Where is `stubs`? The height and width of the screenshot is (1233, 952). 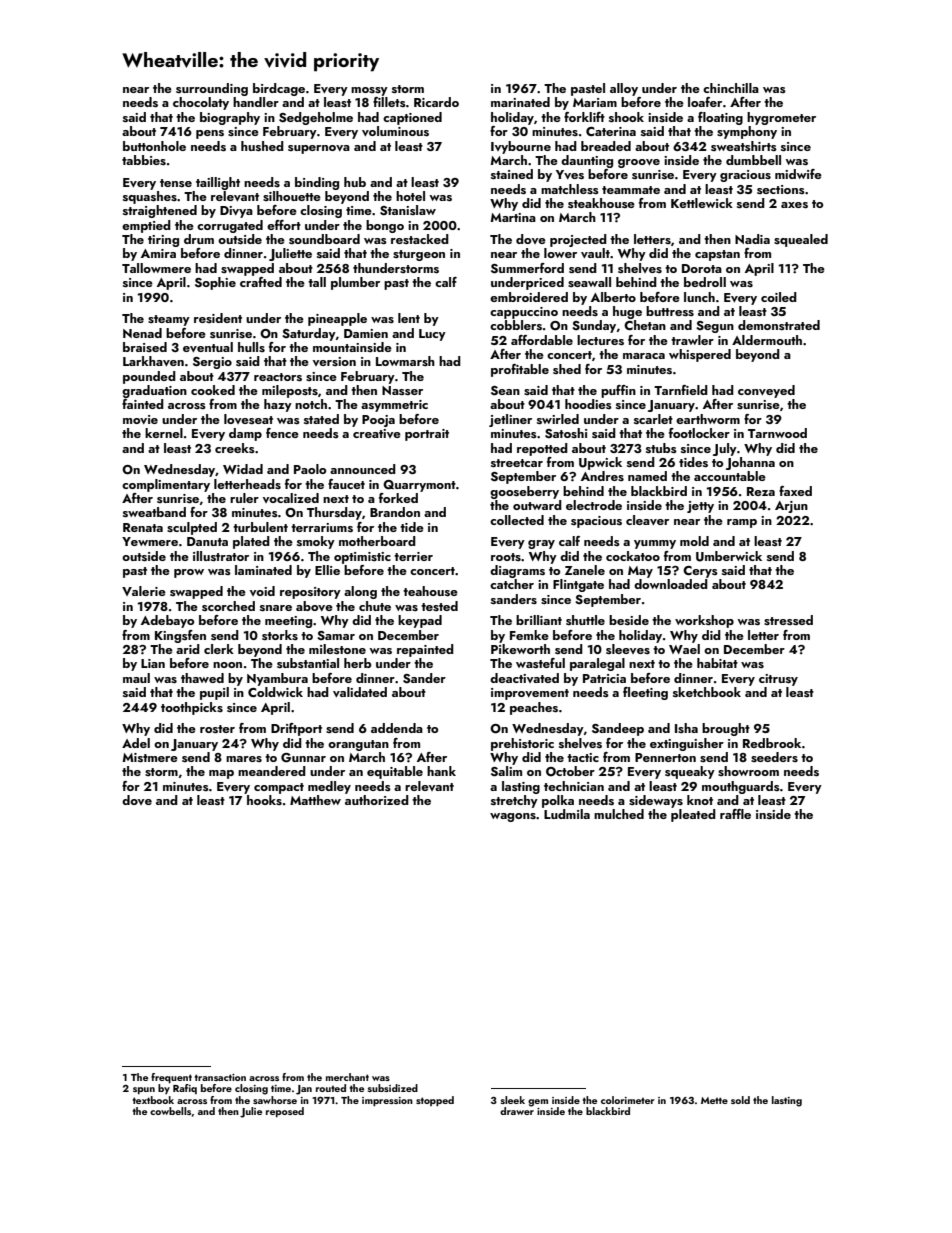
stubs is located at coordinates (661, 448).
